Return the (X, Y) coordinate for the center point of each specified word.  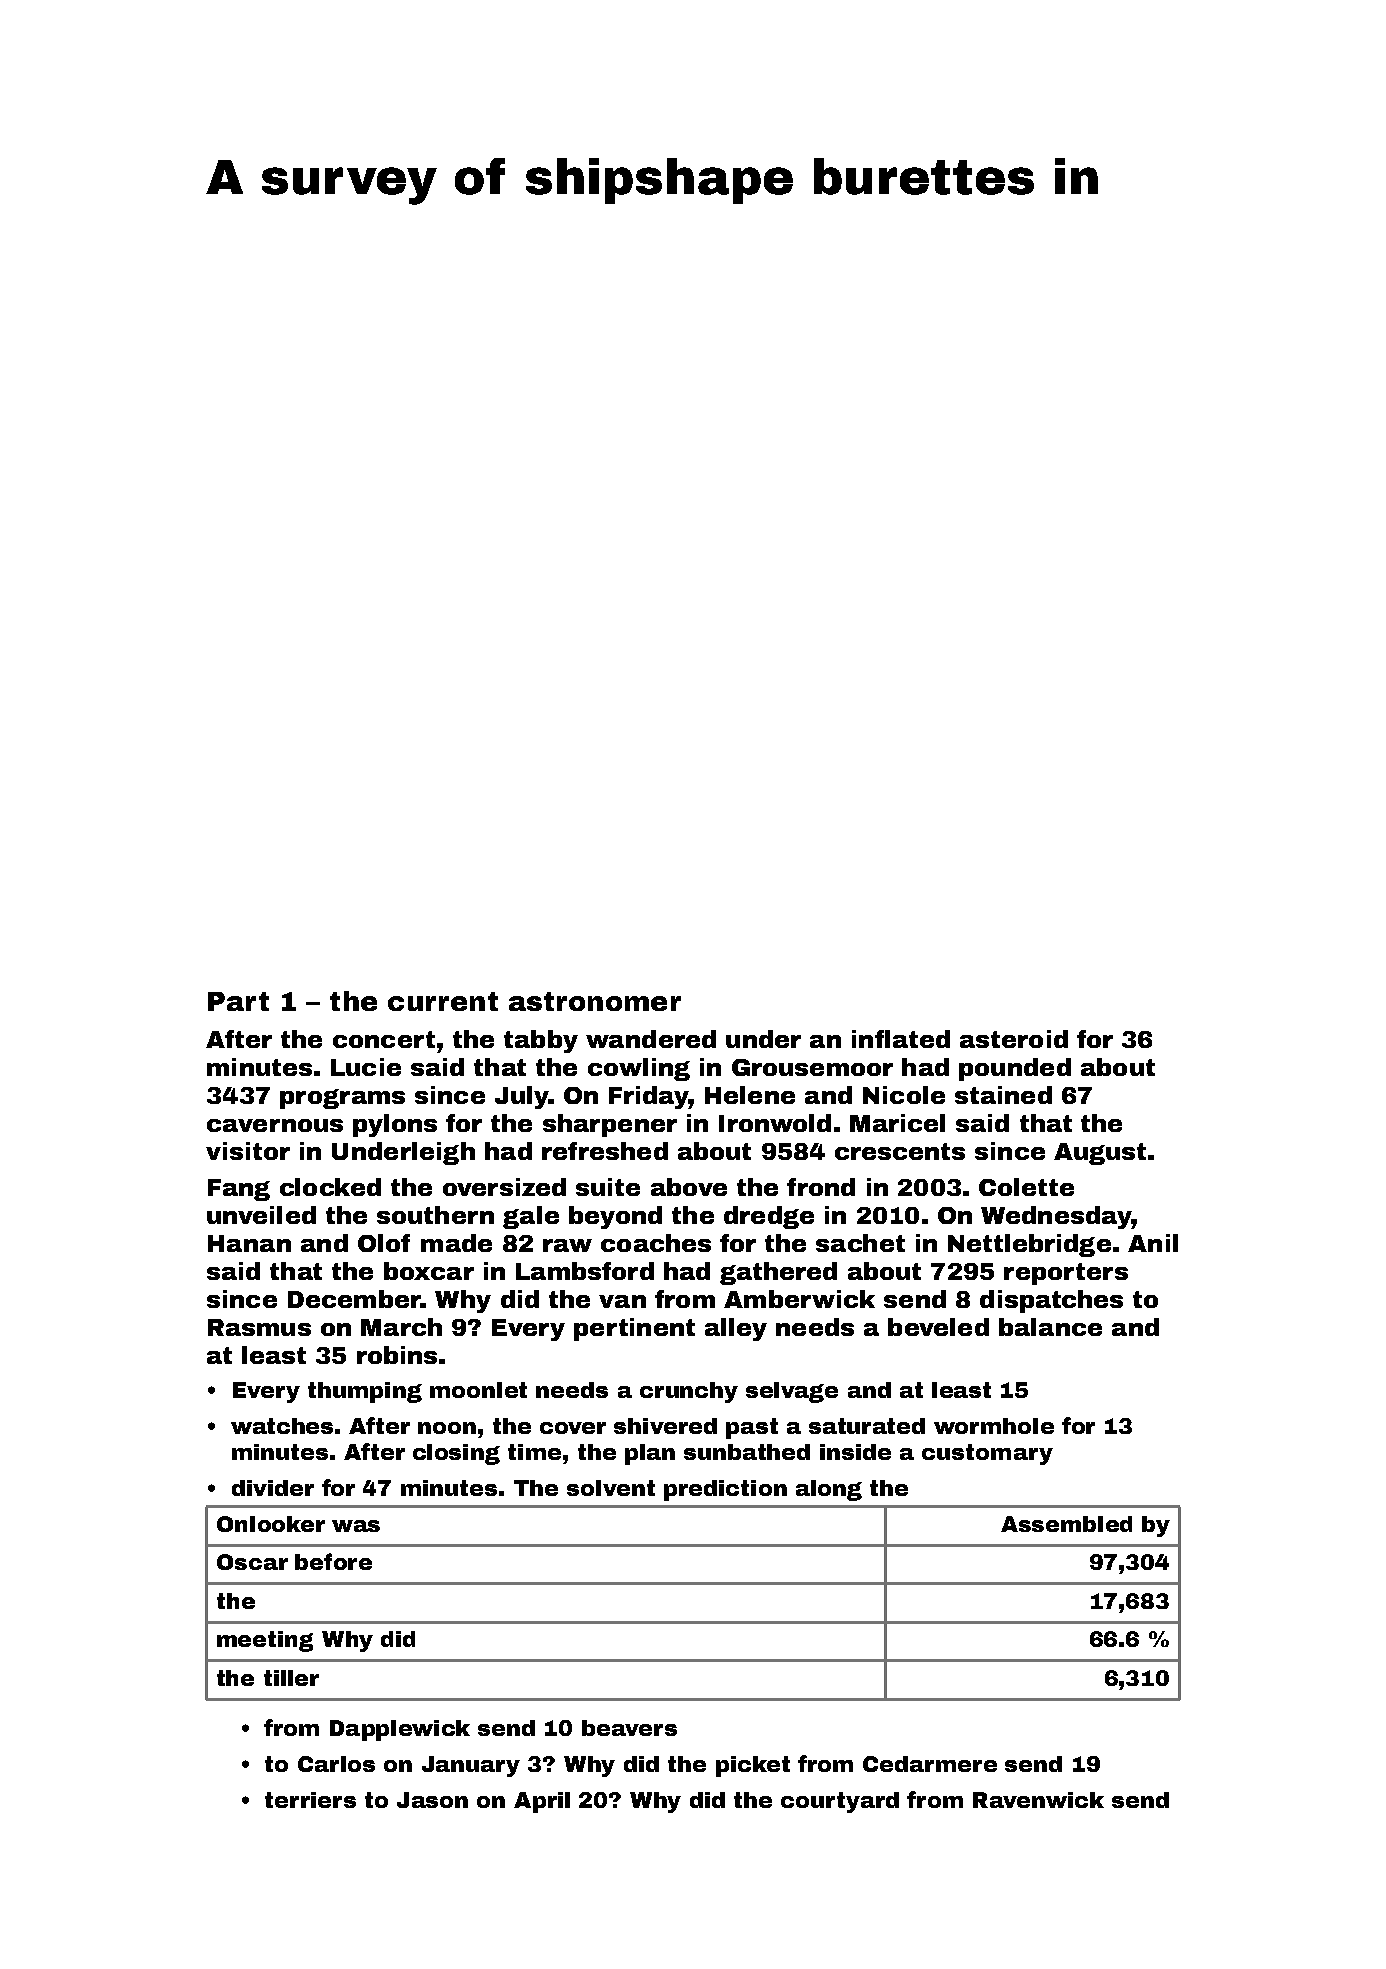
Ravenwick (1038, 1800)
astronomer (595, 1001)
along (829, 1490)
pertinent (634, 1329)
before (333, 1561)
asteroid (1014, 1039)
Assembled (1066, 1524)
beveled (938, 1327)
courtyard (840, 1802)
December (354, 1299)
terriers (310, 1800)
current (443, 1001)
